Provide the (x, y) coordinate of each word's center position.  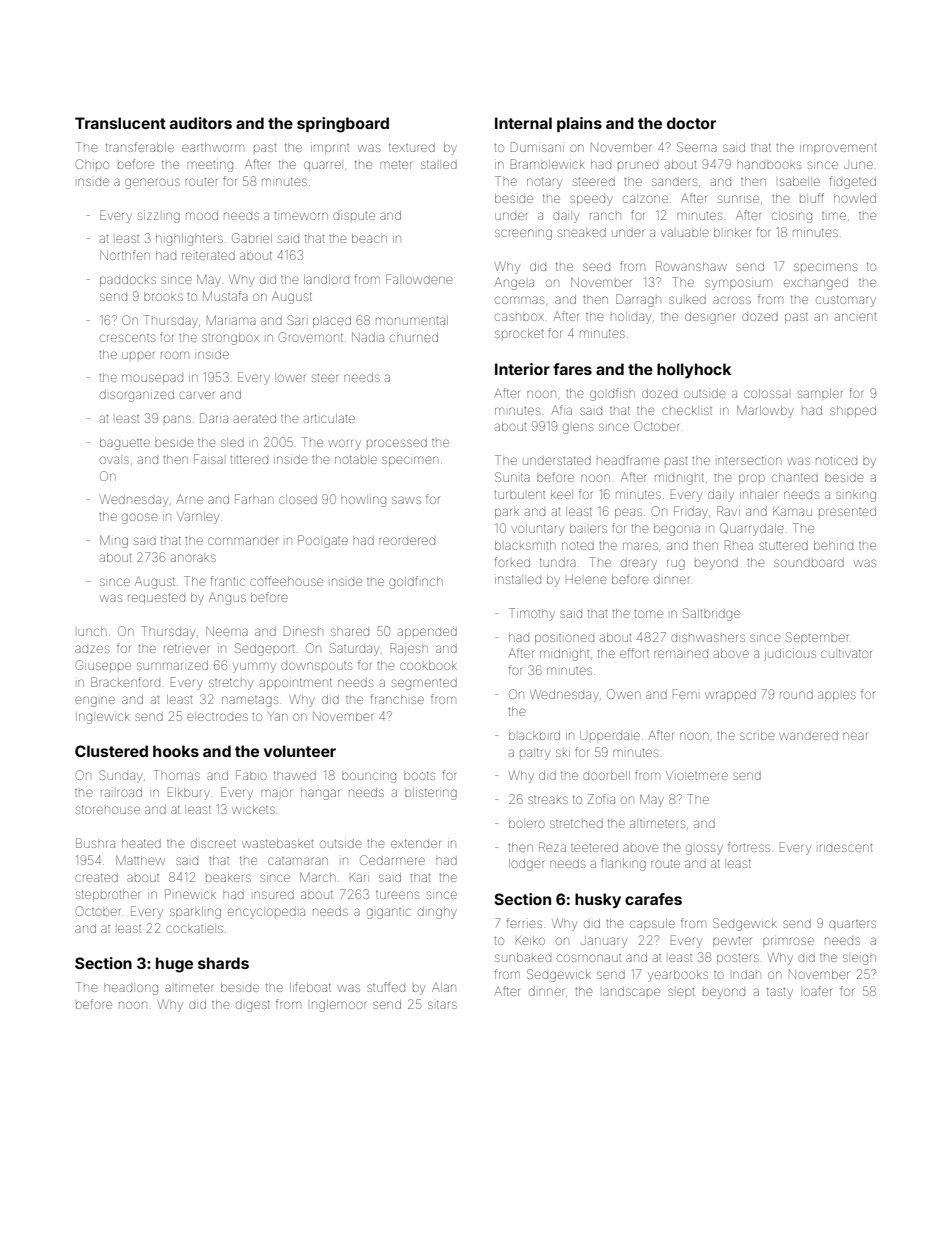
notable (356, 459)
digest (253, 1006)
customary (846, 301)
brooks (163, 297)
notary (544, 183)
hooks (176, 751)
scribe (757, 735)
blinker (732, 232)
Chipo (92, 164)
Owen (624, 694)
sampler (820, 393)
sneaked (582, 233)
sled (232, 443)
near (855, 736)
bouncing (369, 777)
